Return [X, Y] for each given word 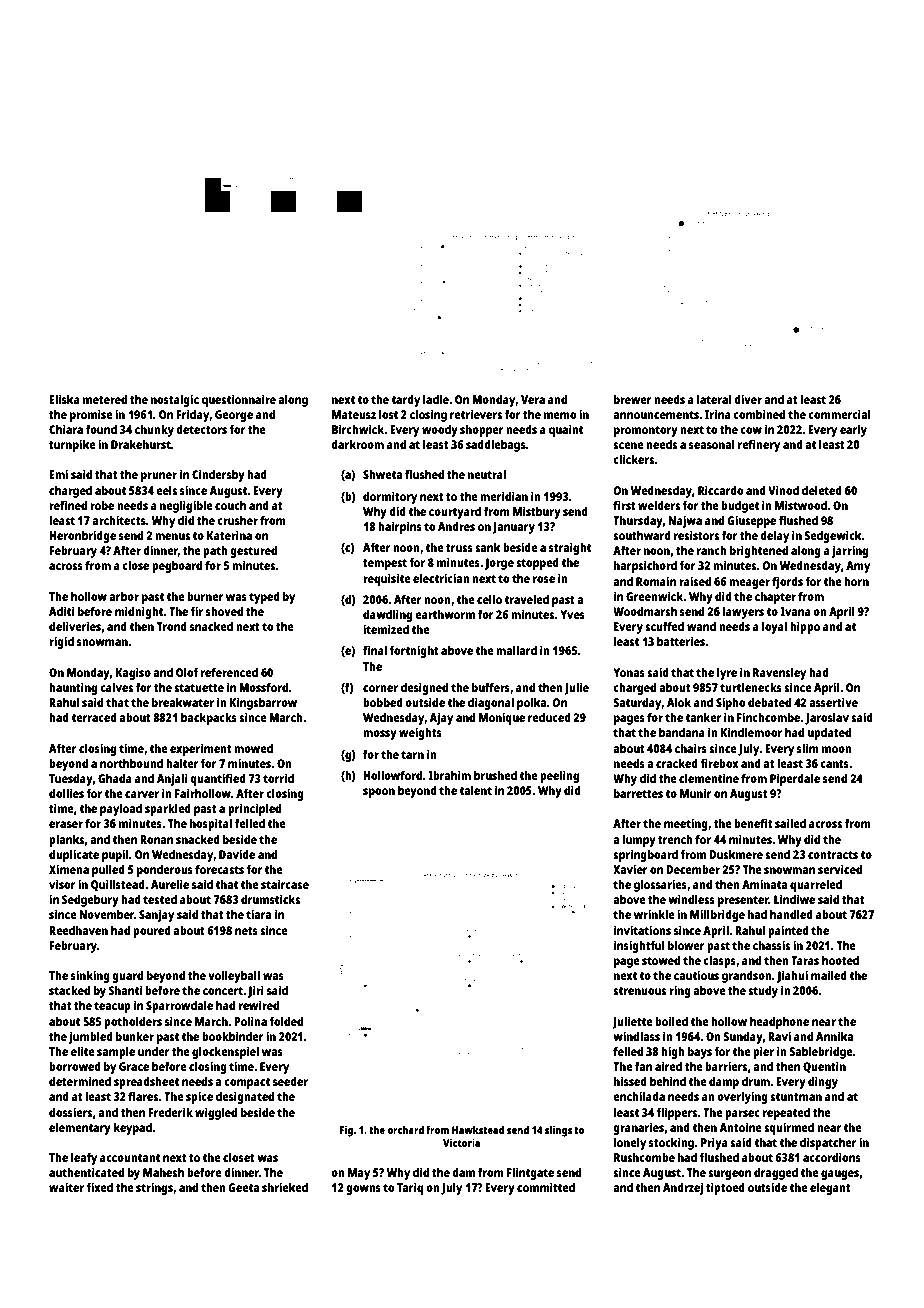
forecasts [219, 869]
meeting [686, 824]
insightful [639, 946]
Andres [456, 526]
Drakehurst [141, 444]
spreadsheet [146, 1083]
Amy [858, 567]
